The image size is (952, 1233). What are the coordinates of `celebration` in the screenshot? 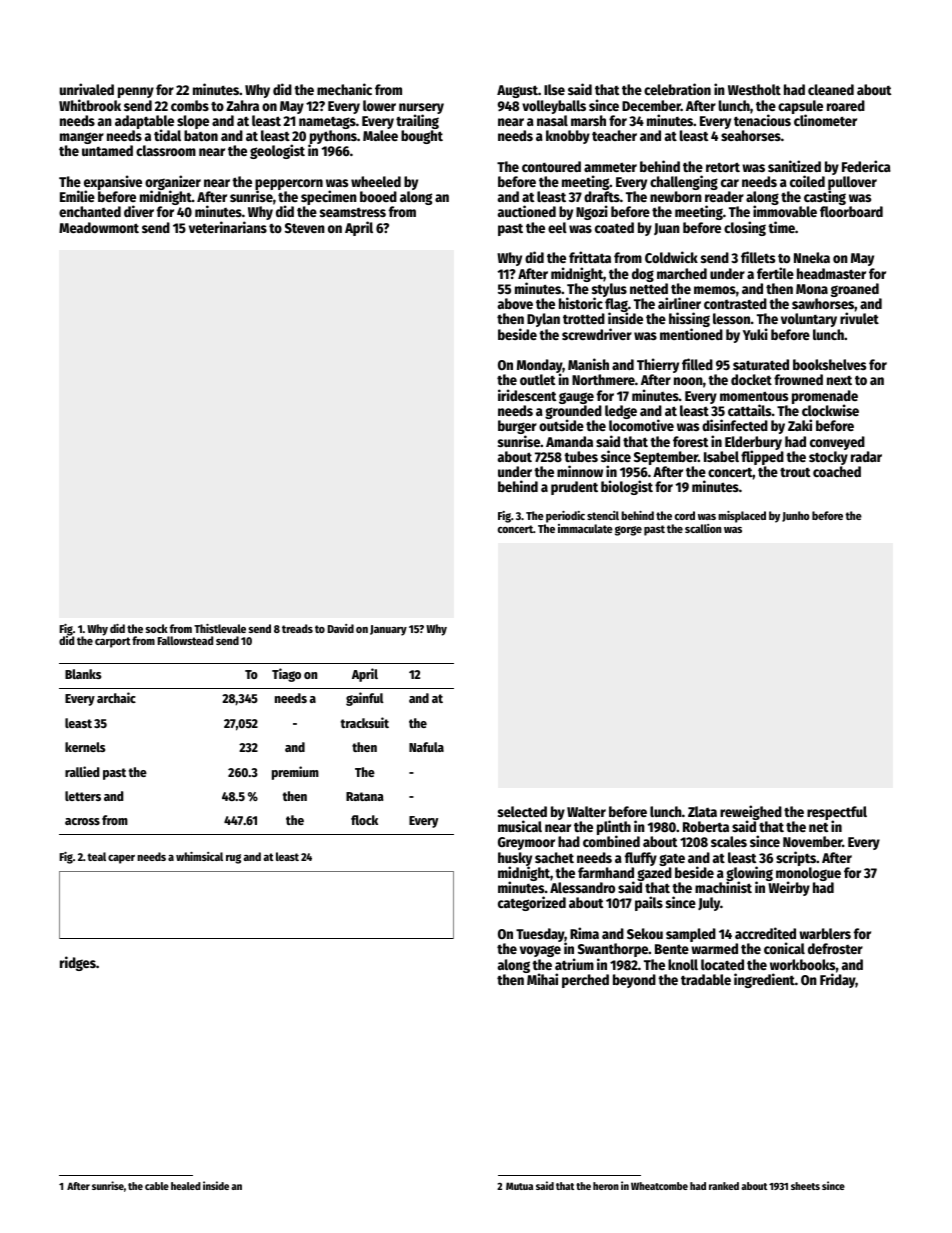 It's located at (677, 89).
